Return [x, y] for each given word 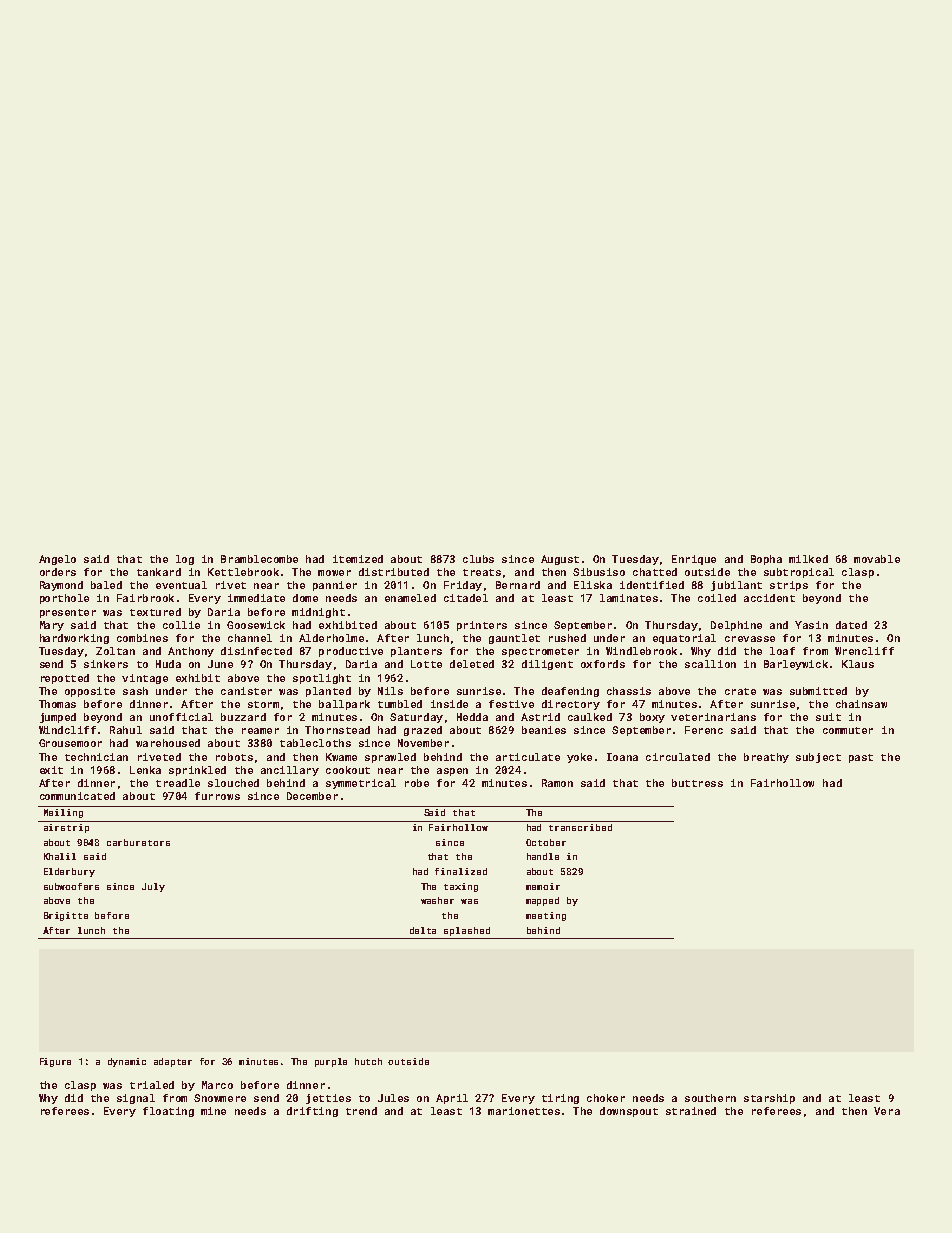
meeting [546, 916]
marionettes [524, 1111]
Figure [55, 1062]
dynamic [127, 1062]
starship [769, 1099]
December [312, 796]
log [185, 560]
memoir [543, 886]
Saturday [416, 718]
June [220, 664]
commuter [848, 730]
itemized [358, 559]
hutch [368, 1061]
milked [808, 559]
